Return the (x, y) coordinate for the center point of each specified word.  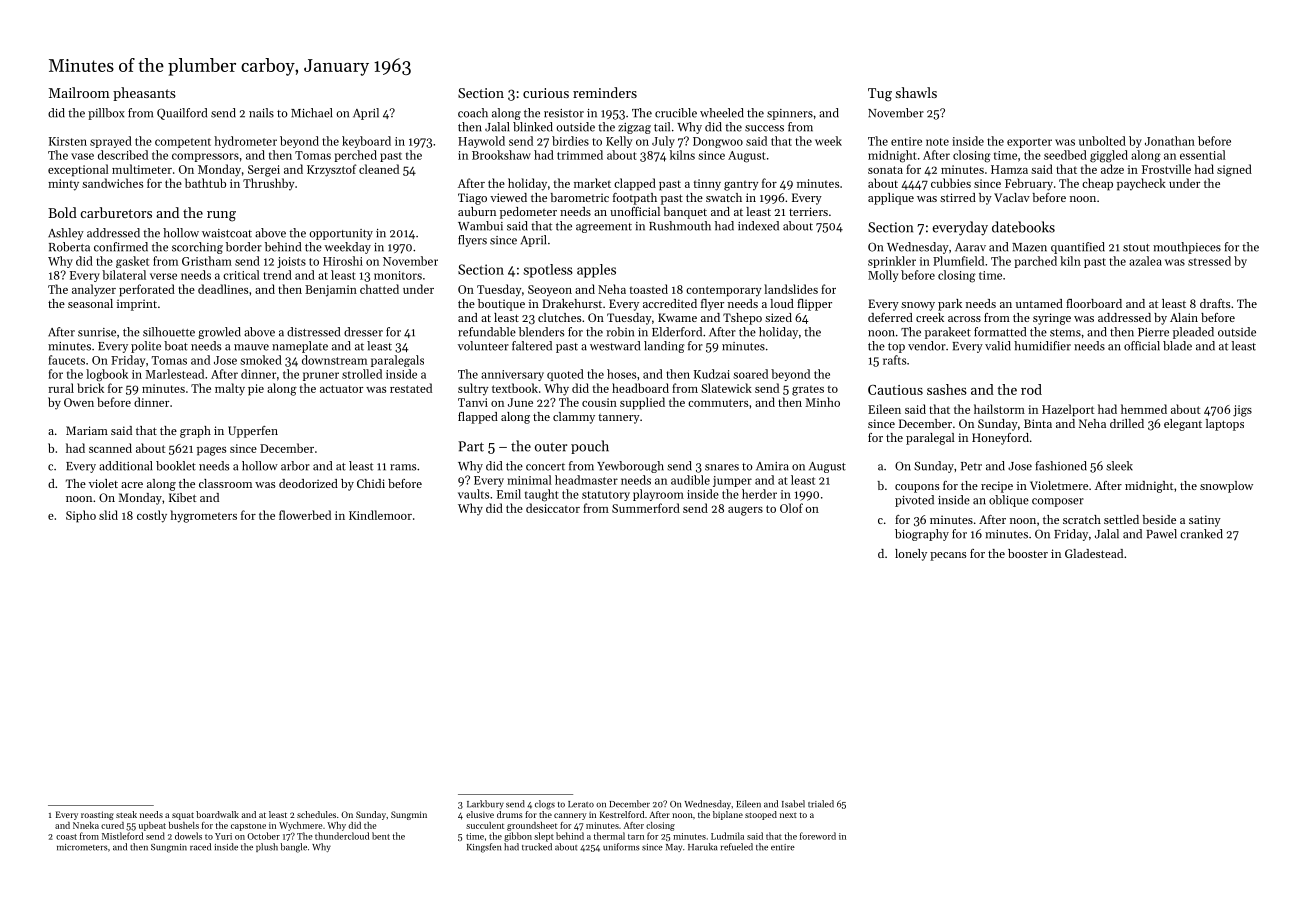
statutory (606, 496)
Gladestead (1094, 553)
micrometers (82, 847)
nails (261, 113)
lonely (911, 555)
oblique (1009, 501)
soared (750, 374)
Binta (1038, 423)
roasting (97, 815)
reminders (605, 92)
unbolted (1102, 141)
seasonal (90, 303)
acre (132, 485)
